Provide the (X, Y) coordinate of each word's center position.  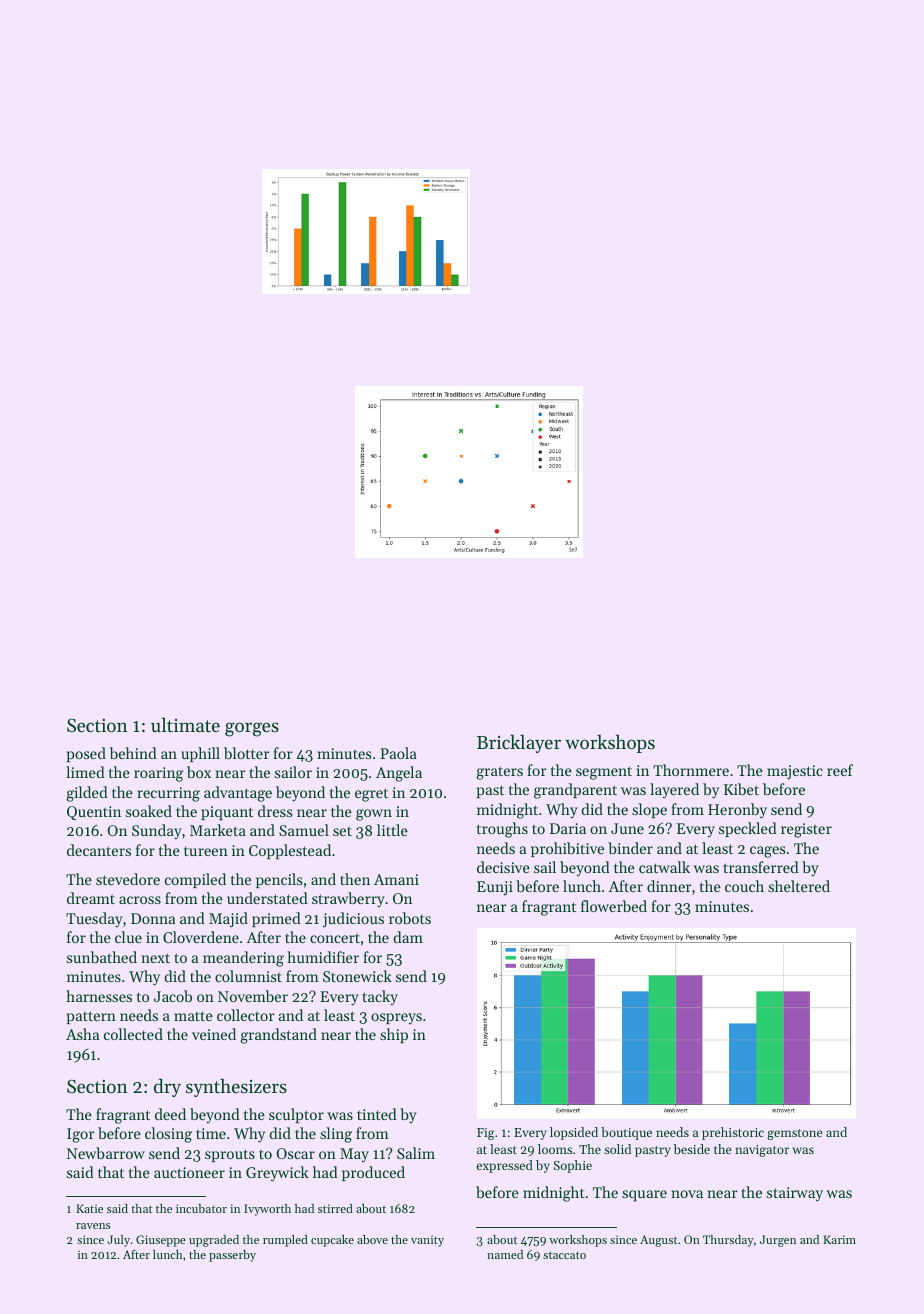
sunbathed (102, 957)
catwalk (664, 867)
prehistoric (733, 1133)
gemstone (795, 1134)
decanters (99, 850)
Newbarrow (106, 1153)
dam (408, 937)
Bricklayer (519, 743)
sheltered (799, 886)
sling (336, 1135)
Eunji (495, 888)
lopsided (574, 1133)
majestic (795, 772)
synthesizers (236, 1087)
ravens (93, 1226)
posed (86, 754)
